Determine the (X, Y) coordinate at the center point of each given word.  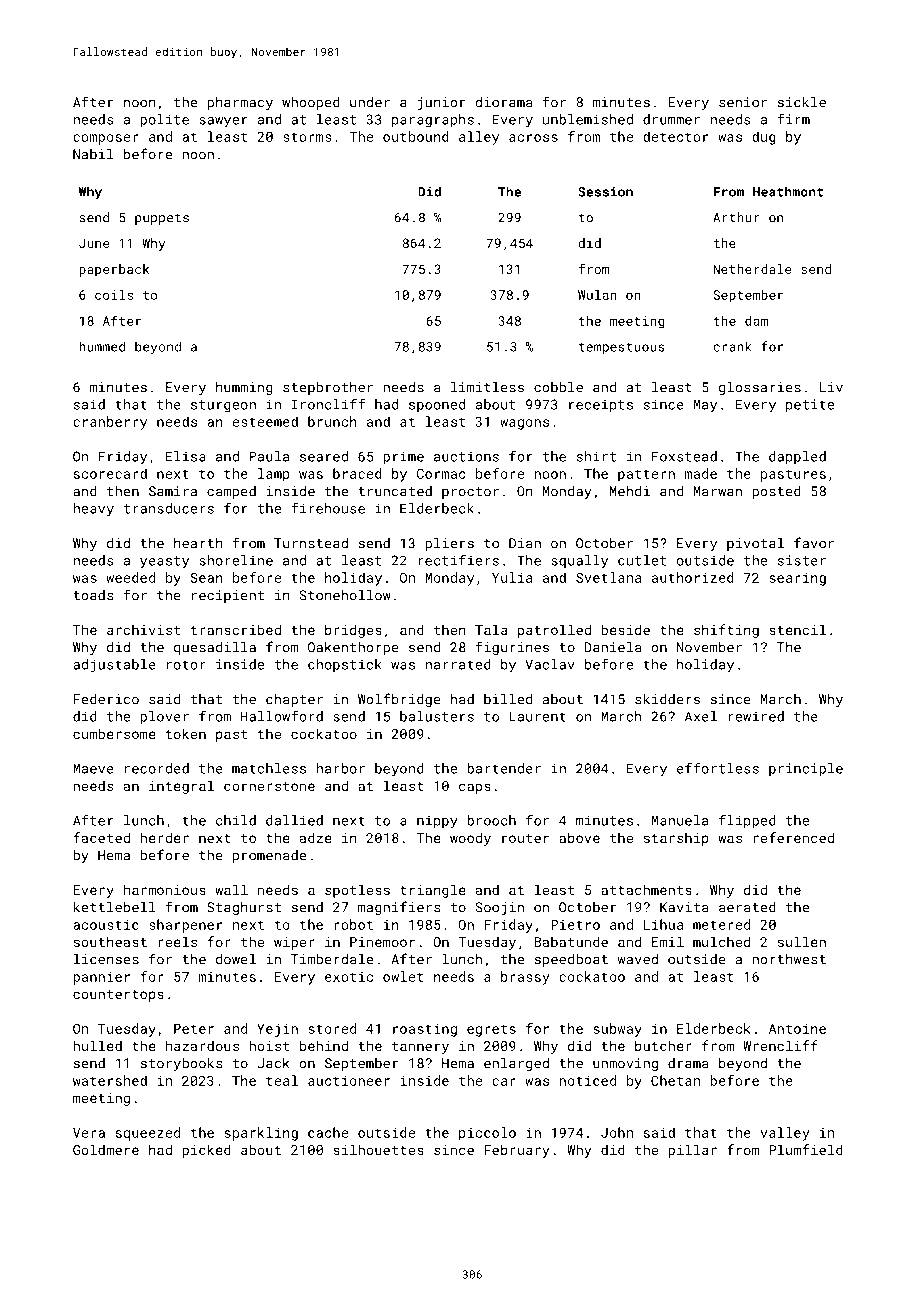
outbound (416, 136)
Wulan (597, 295)
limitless (487, 387)
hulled (97, 1045)
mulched (721, 941)
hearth (198, 543)
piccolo (487, 1134)
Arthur (736, 217)
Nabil (93, 154)
